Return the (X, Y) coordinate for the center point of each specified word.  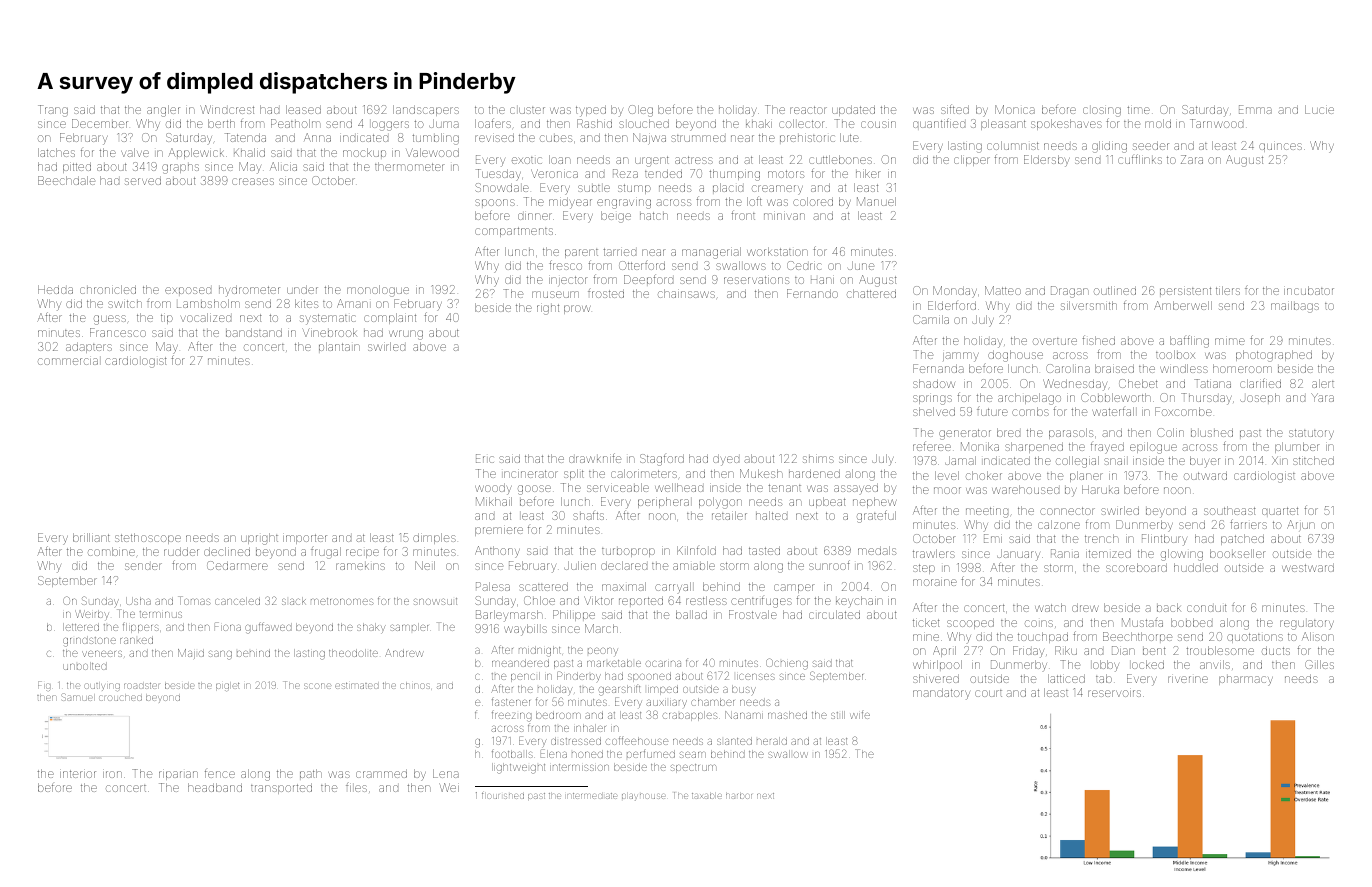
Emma (1255, 109)
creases (253, 181)
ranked (136, 640)
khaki (759, 123)
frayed (1107, 448)
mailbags (1295, 307)
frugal (326, 552)
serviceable (618, 487)
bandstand (254, 332)
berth (221, 123)
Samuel (77, 697)
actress (694, 160)
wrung (406, 335)
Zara (1192, 159)
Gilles (1319, 664)
